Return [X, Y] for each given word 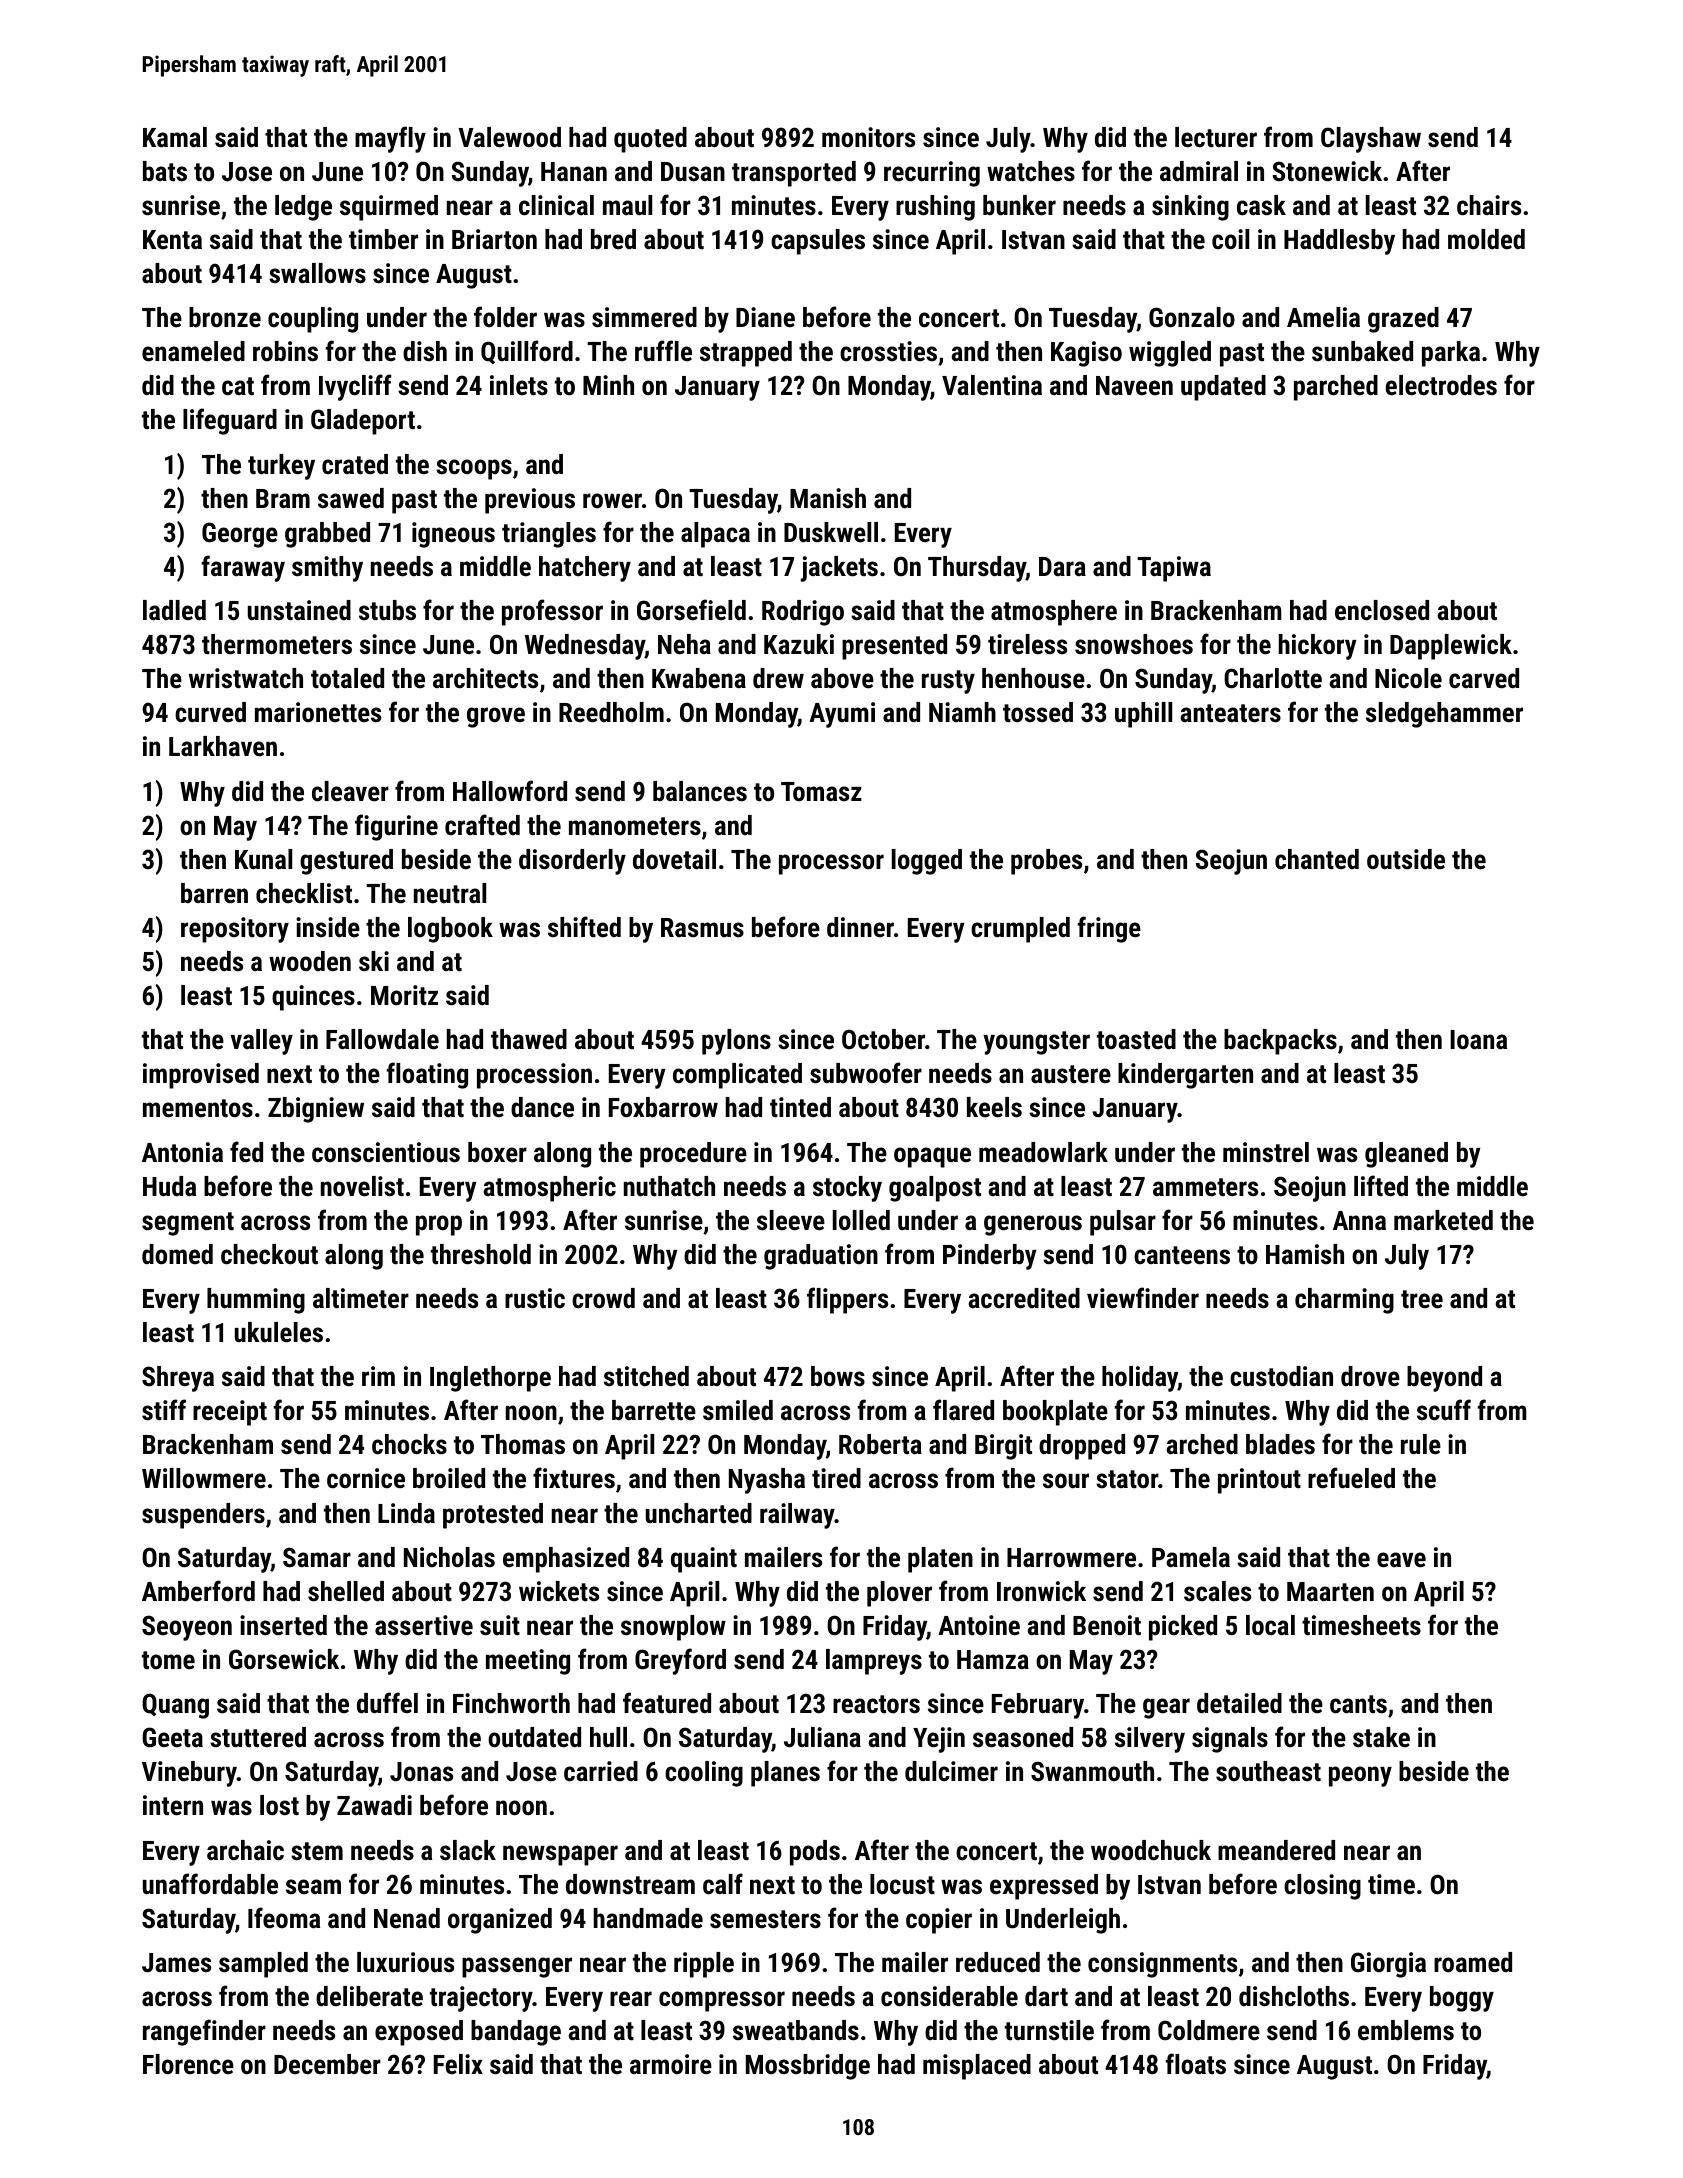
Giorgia [1388, 1965]
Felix [458, 2064]
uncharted [699, 1513]
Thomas [523, 1444]
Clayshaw [1371, 140]
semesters [765, 1919]
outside [1406, 859]
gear [1166, 1708]
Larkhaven [223, 746]
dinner [860, 927]
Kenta [172, 240]
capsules [818, 242]
